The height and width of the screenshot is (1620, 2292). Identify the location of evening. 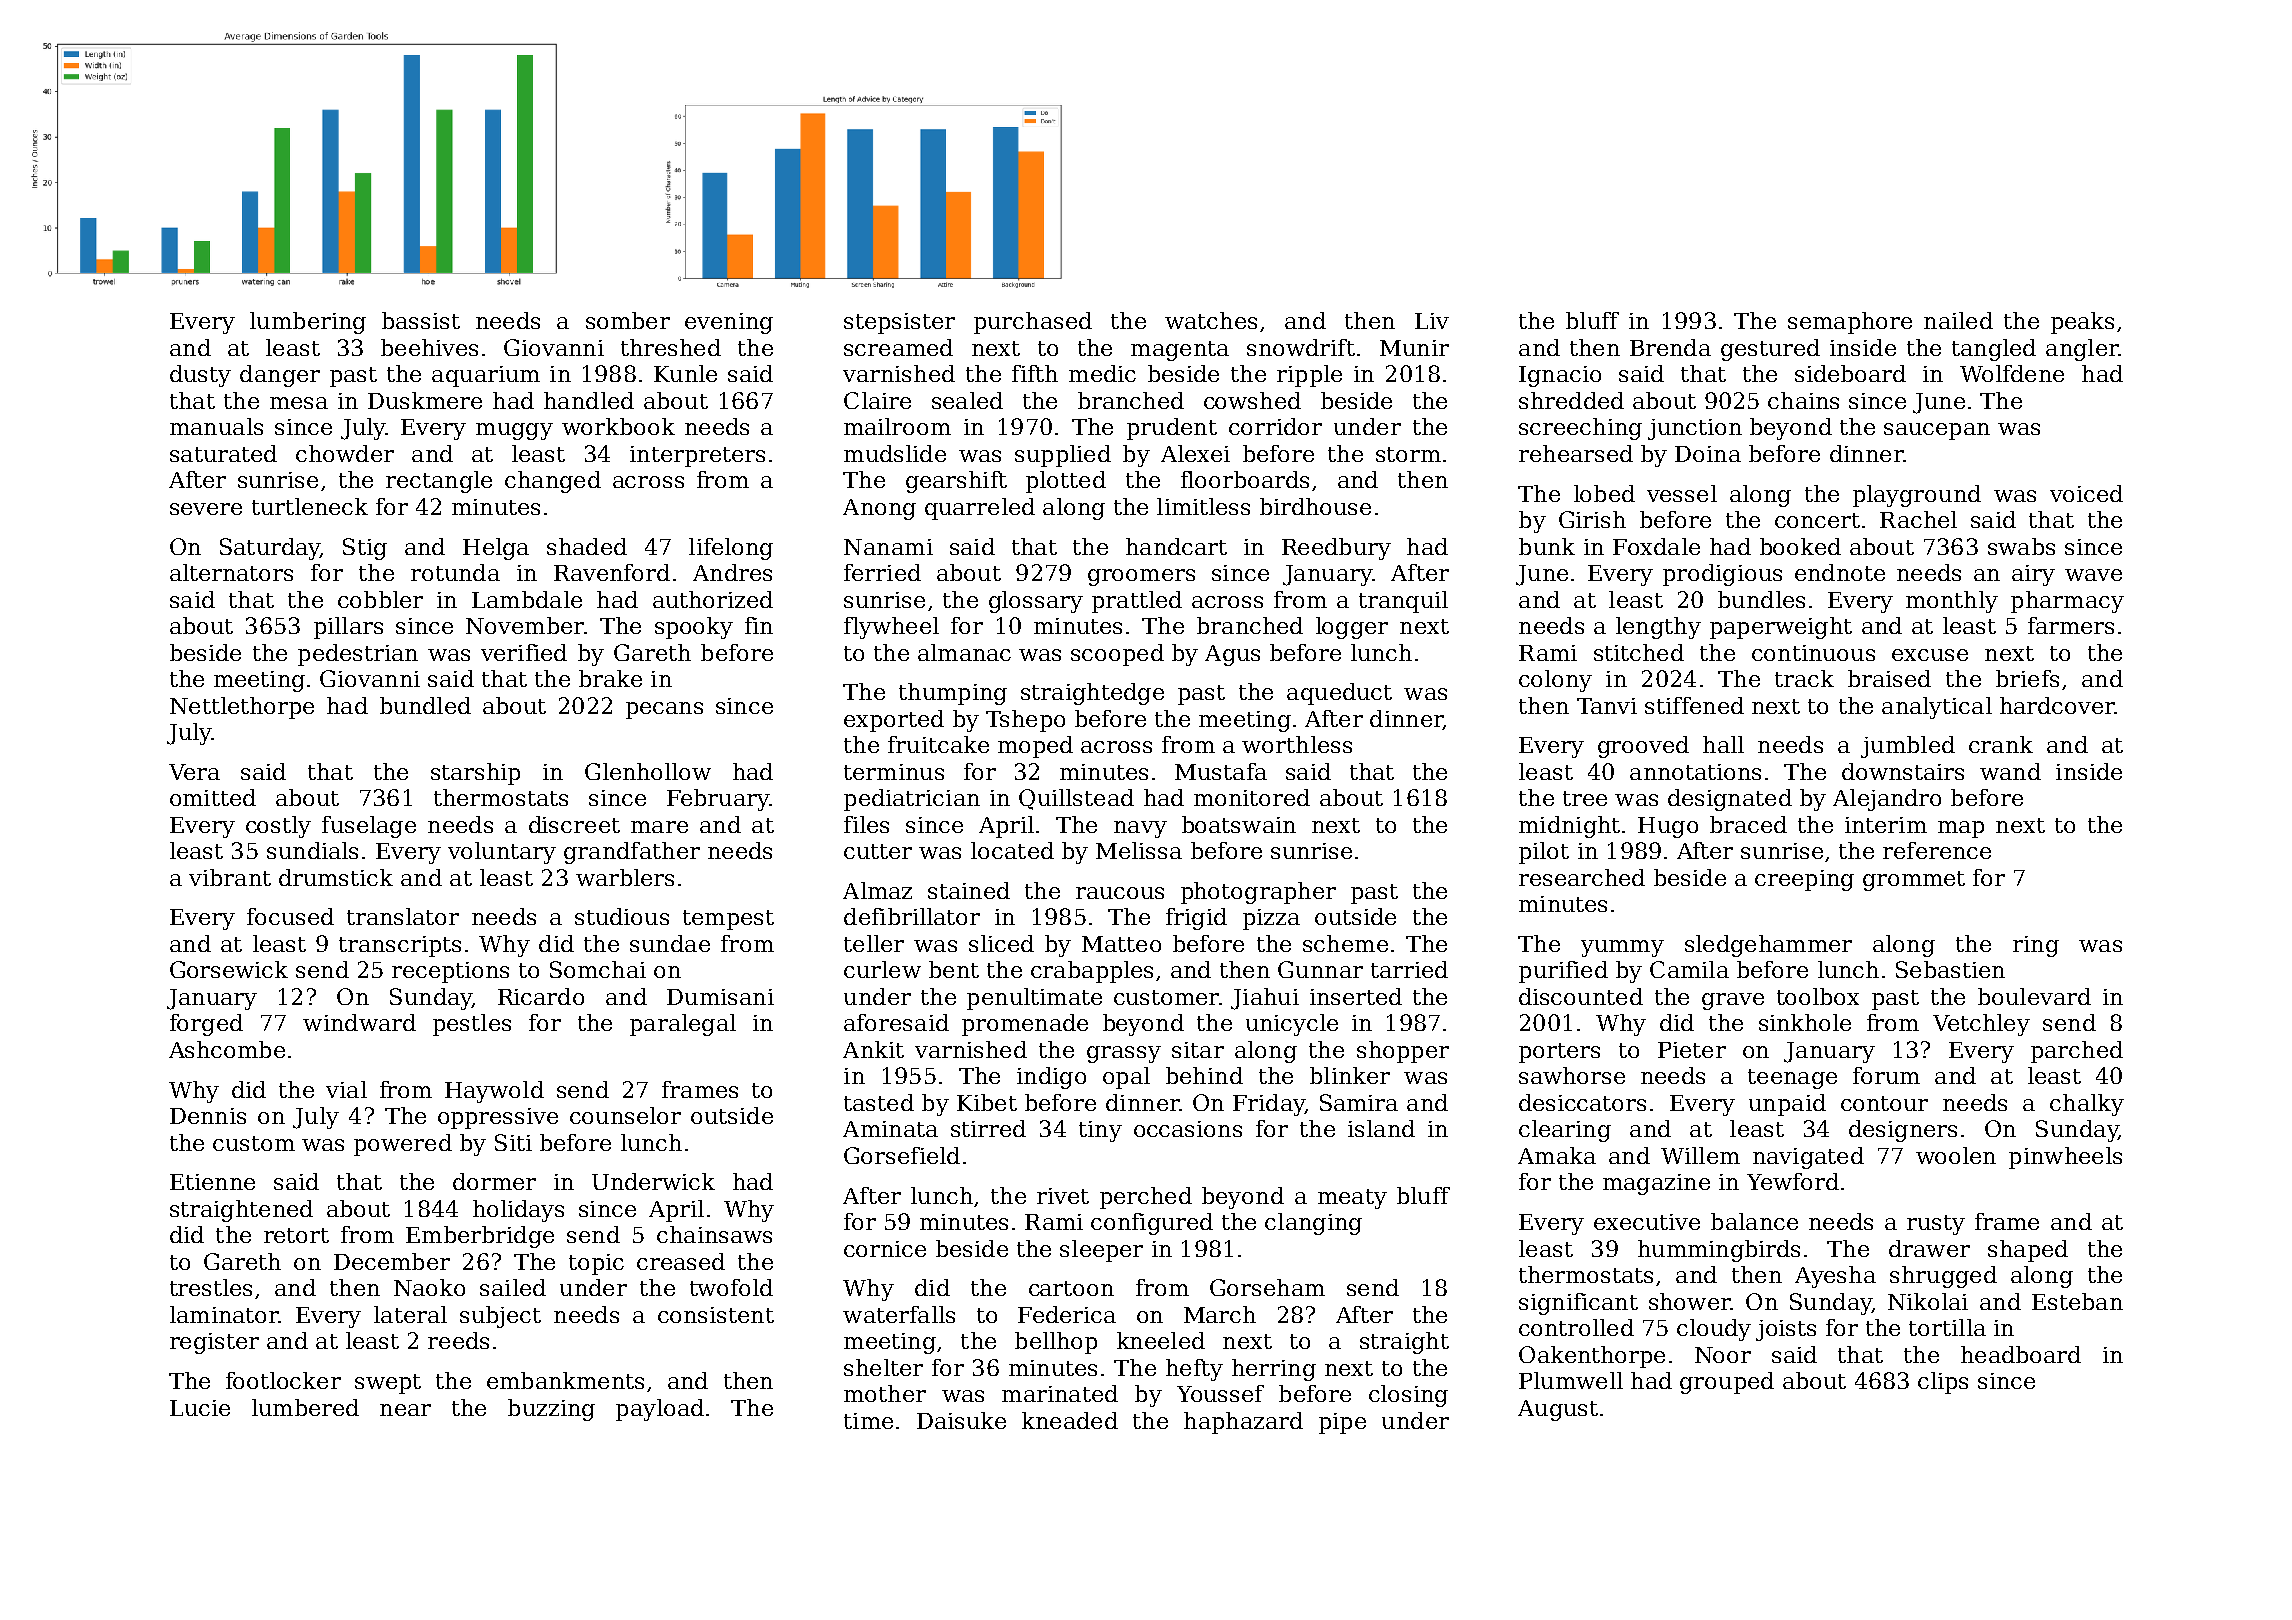
(729, 323).
